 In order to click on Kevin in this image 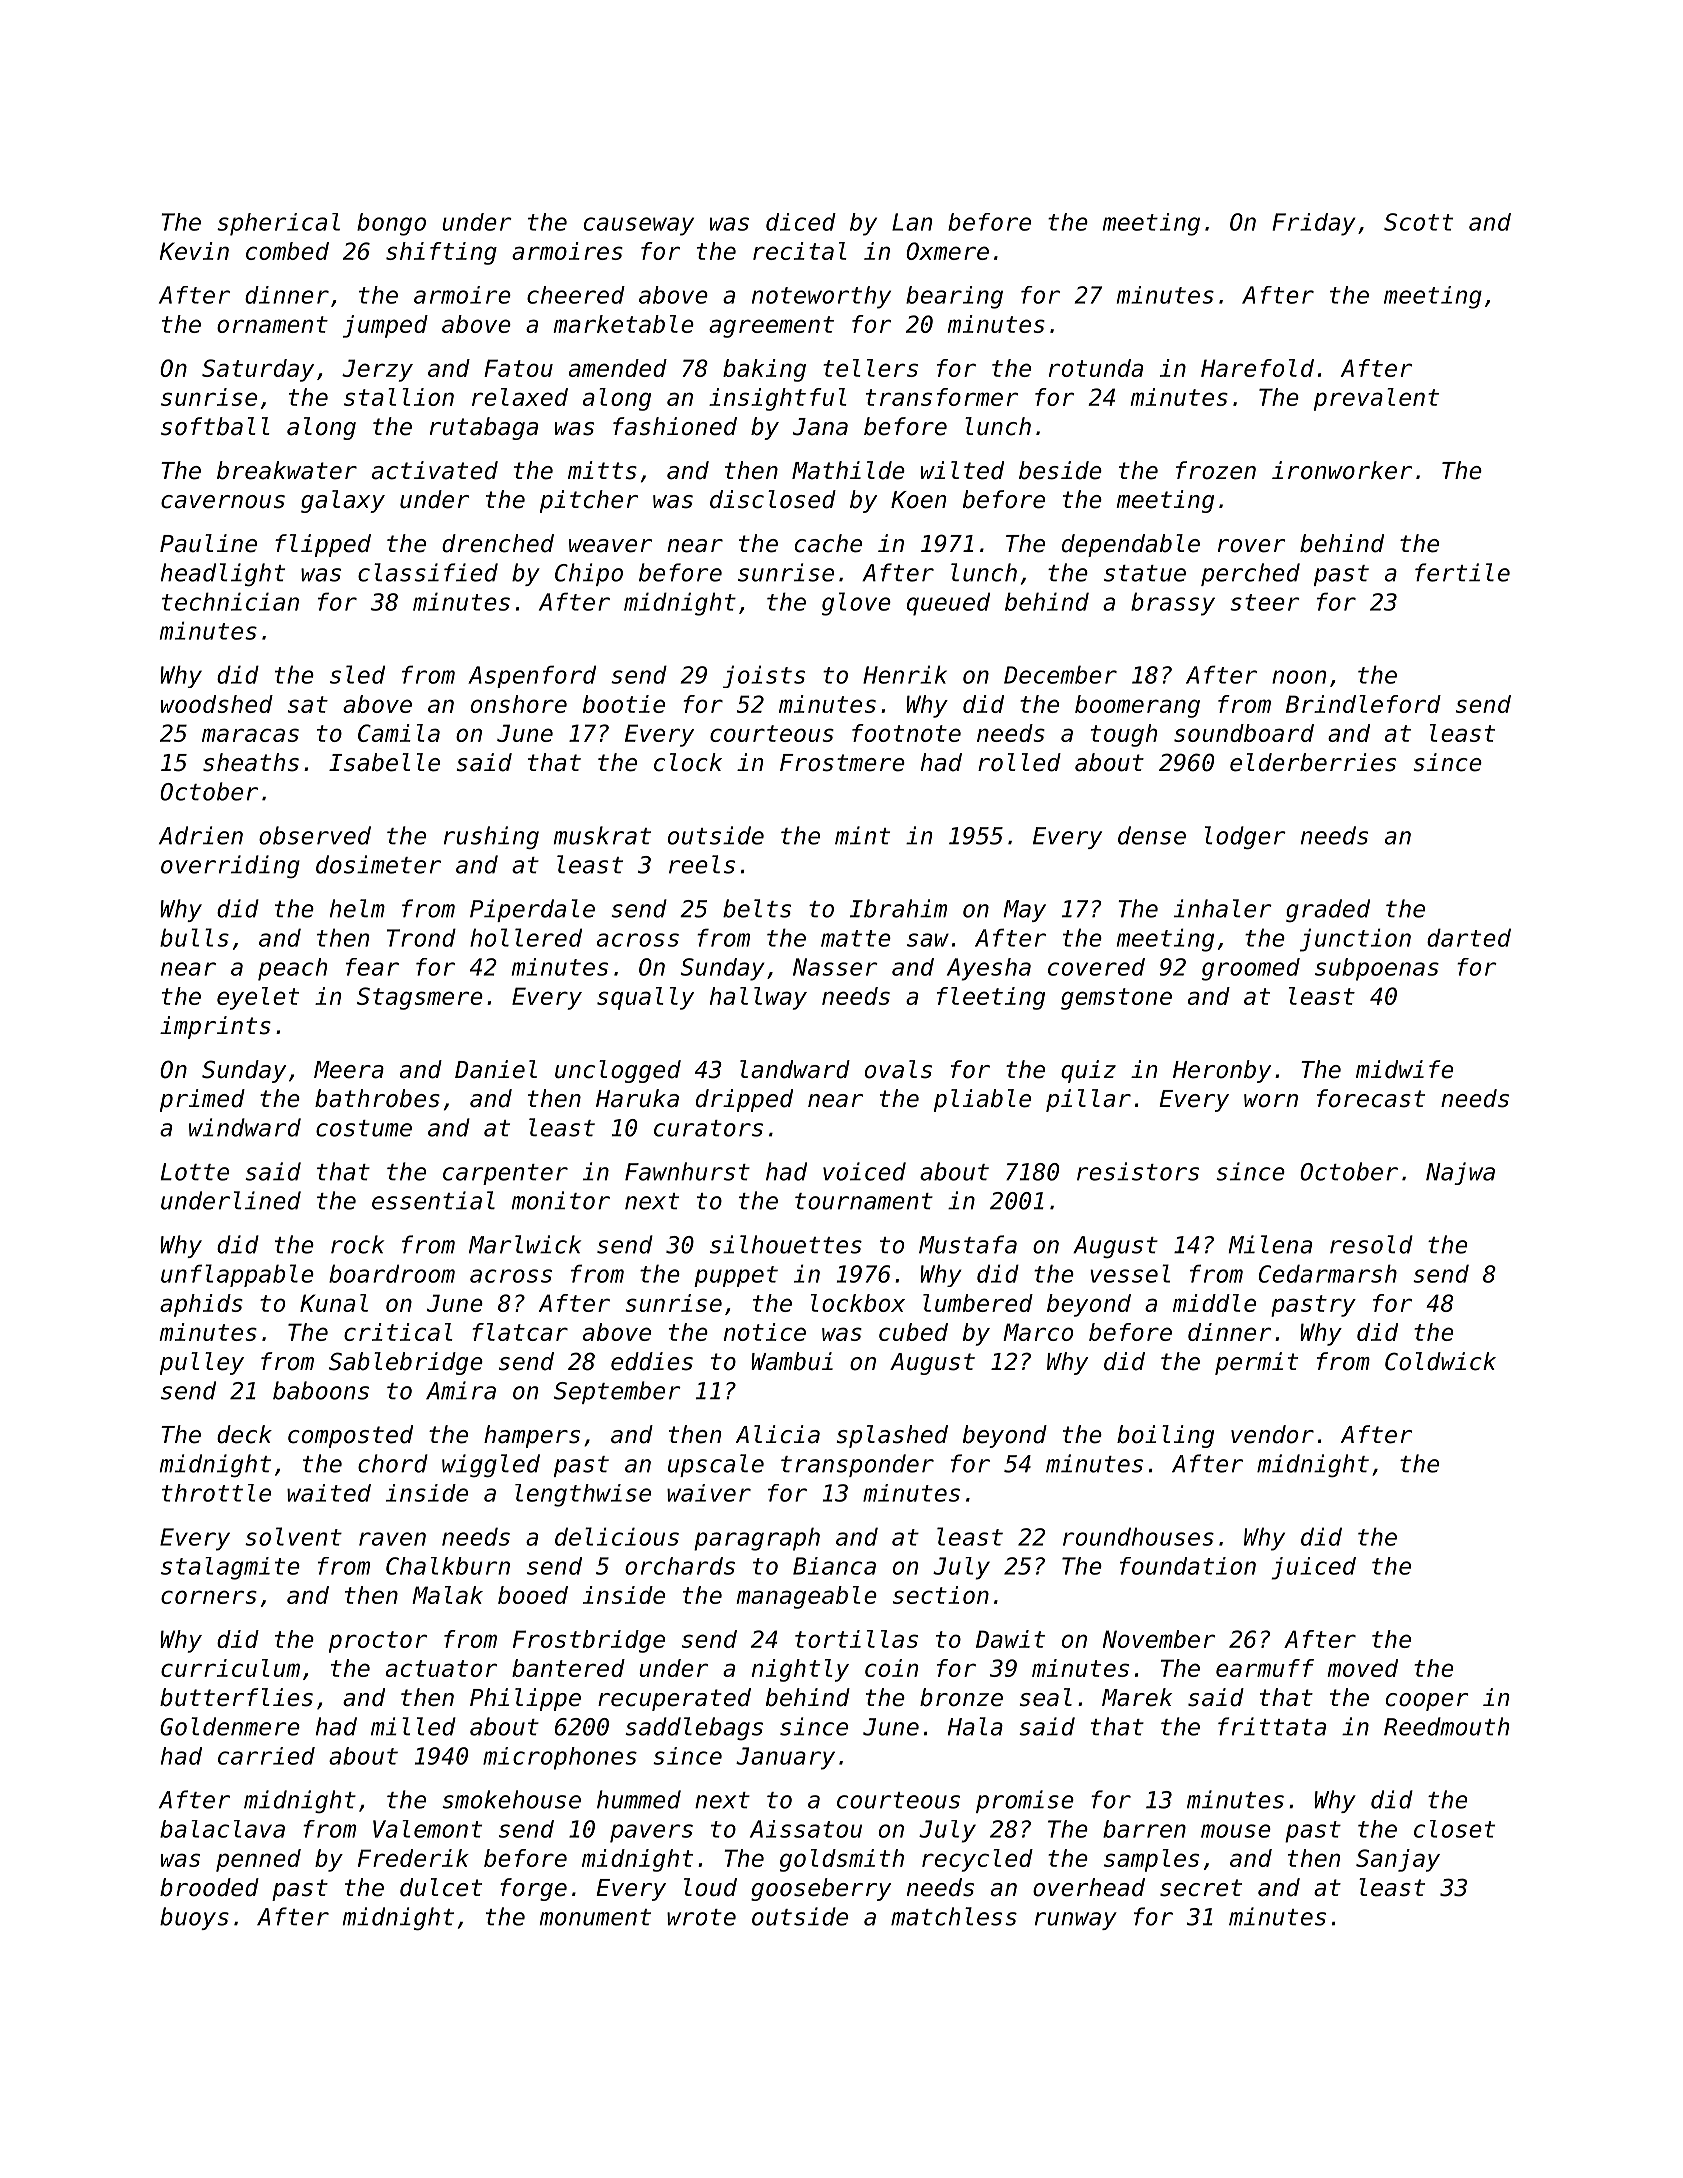, I will do `click(194, 251)`.
